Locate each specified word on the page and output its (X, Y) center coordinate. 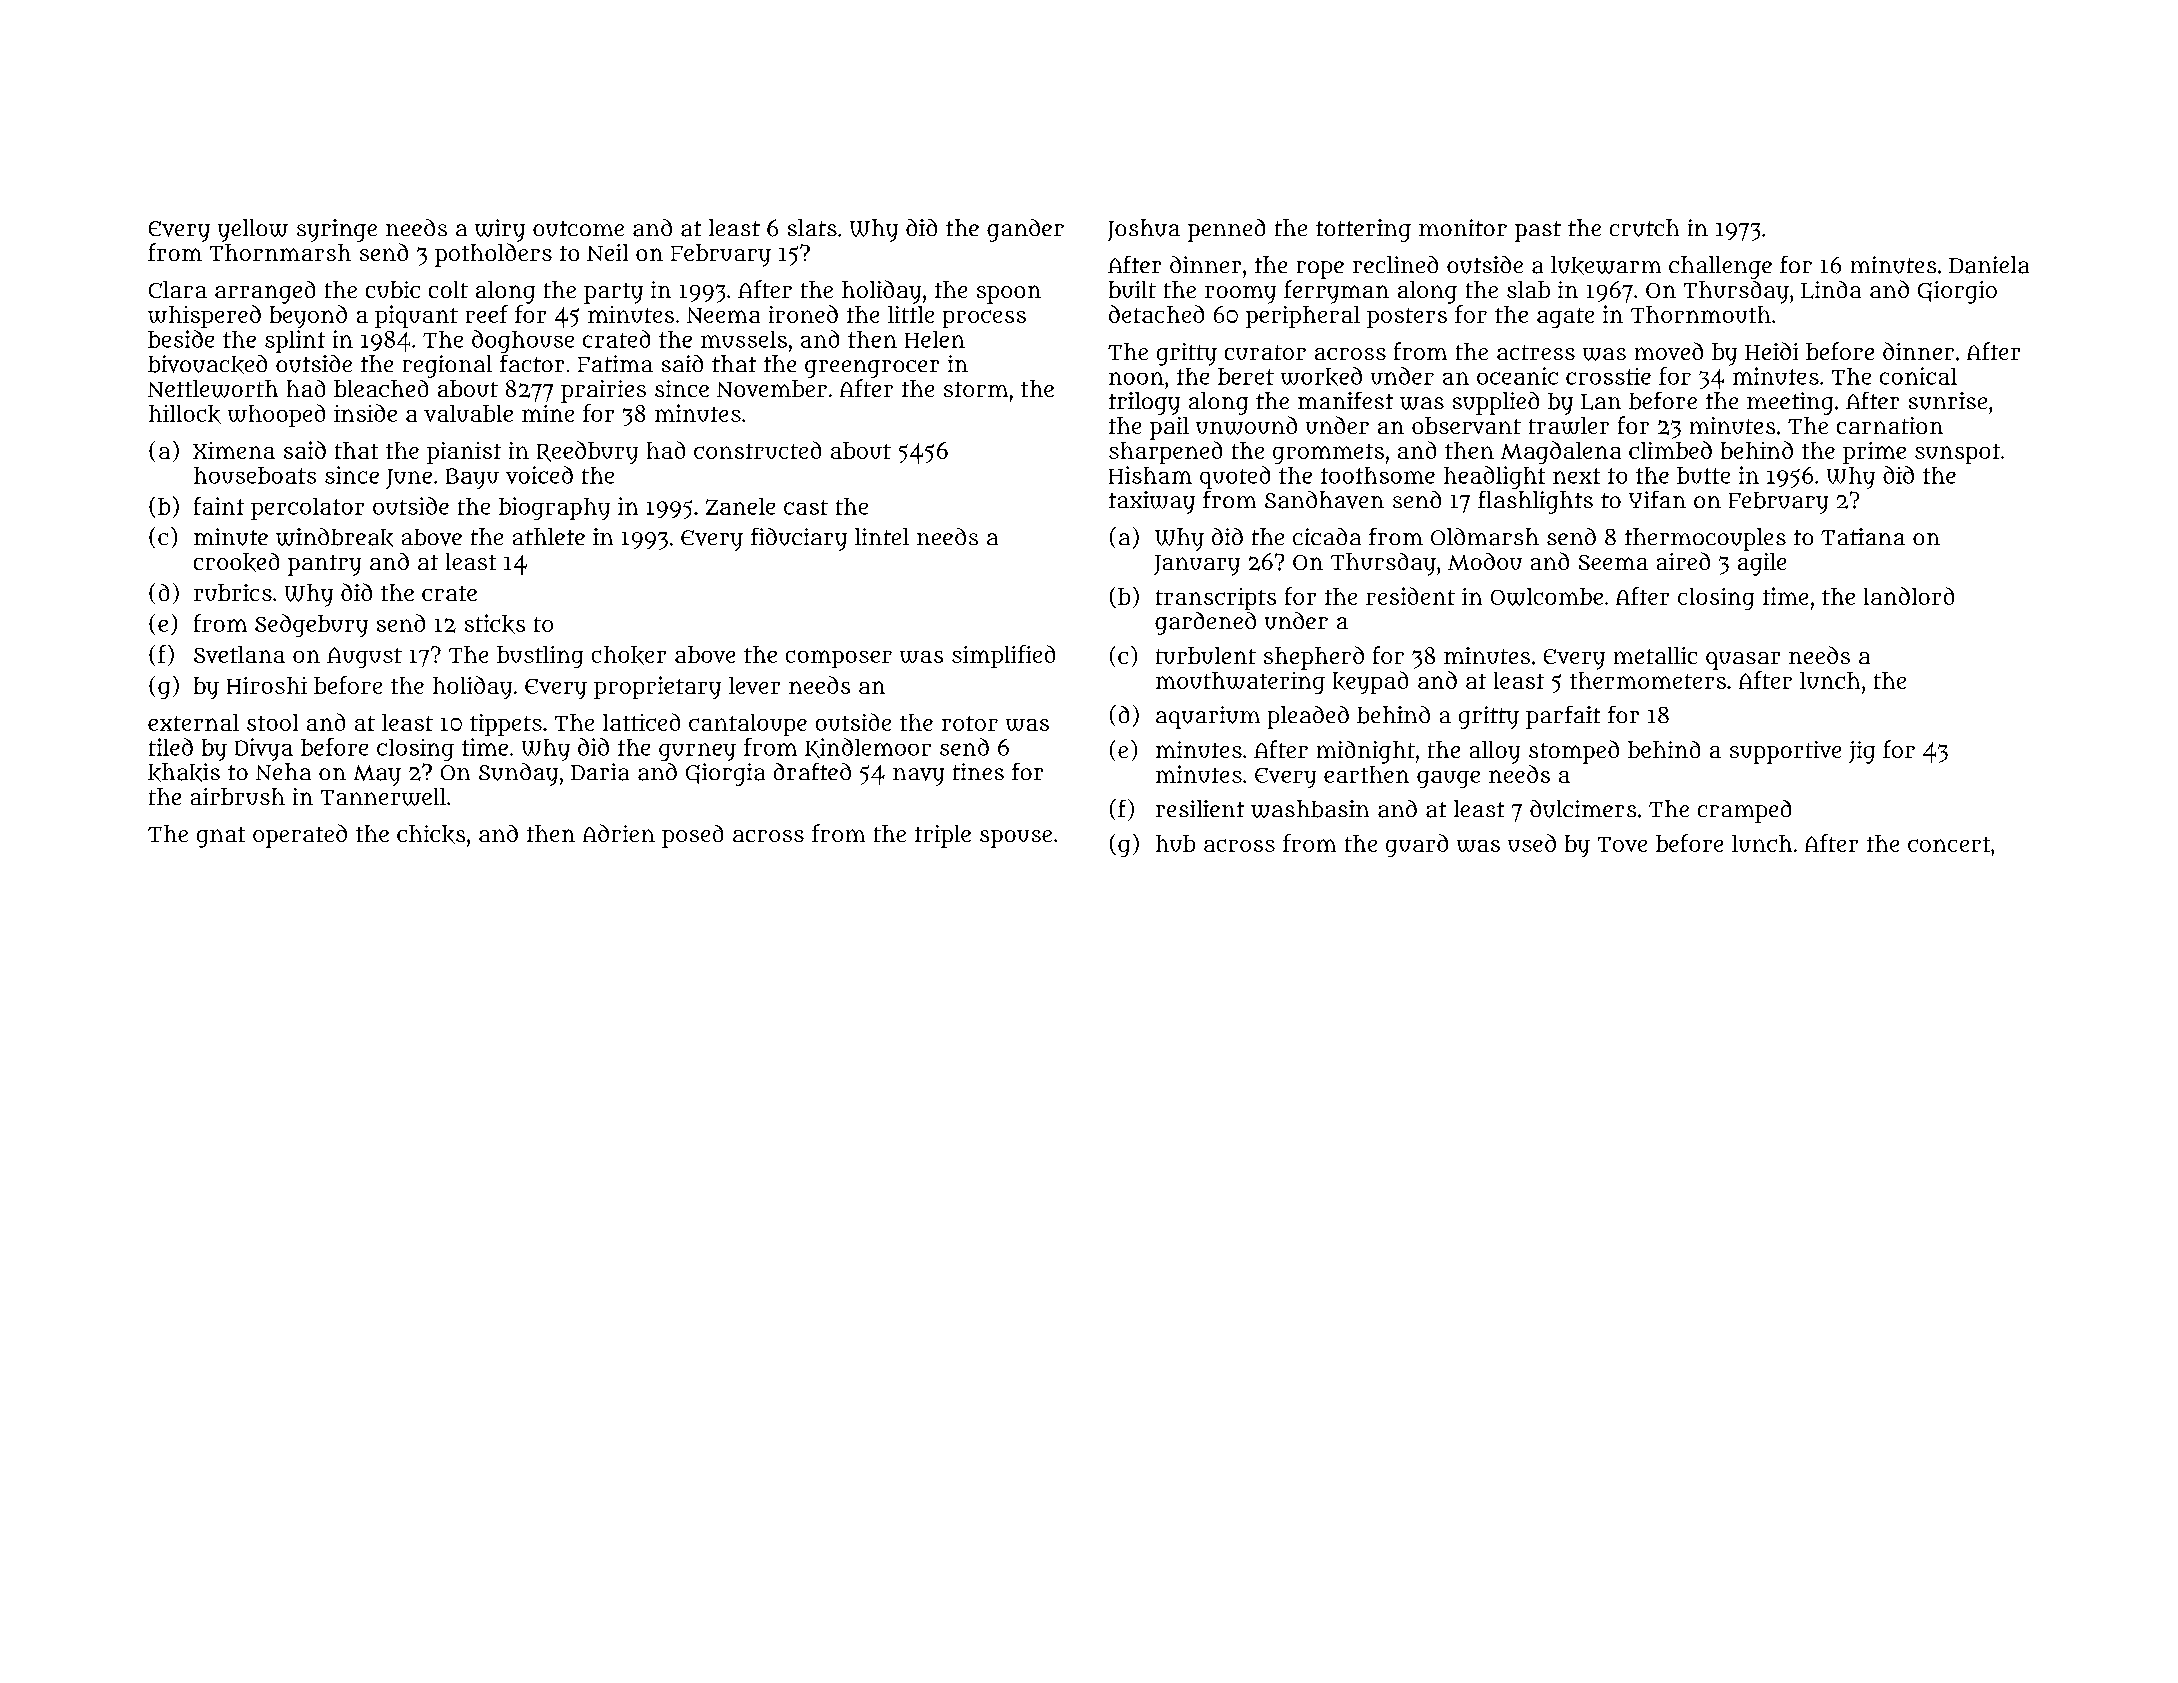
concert (1949, 844)
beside (181, 339)
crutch (1644, 228)
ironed (803, 314)
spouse (1016, 839)
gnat (221, 837)
